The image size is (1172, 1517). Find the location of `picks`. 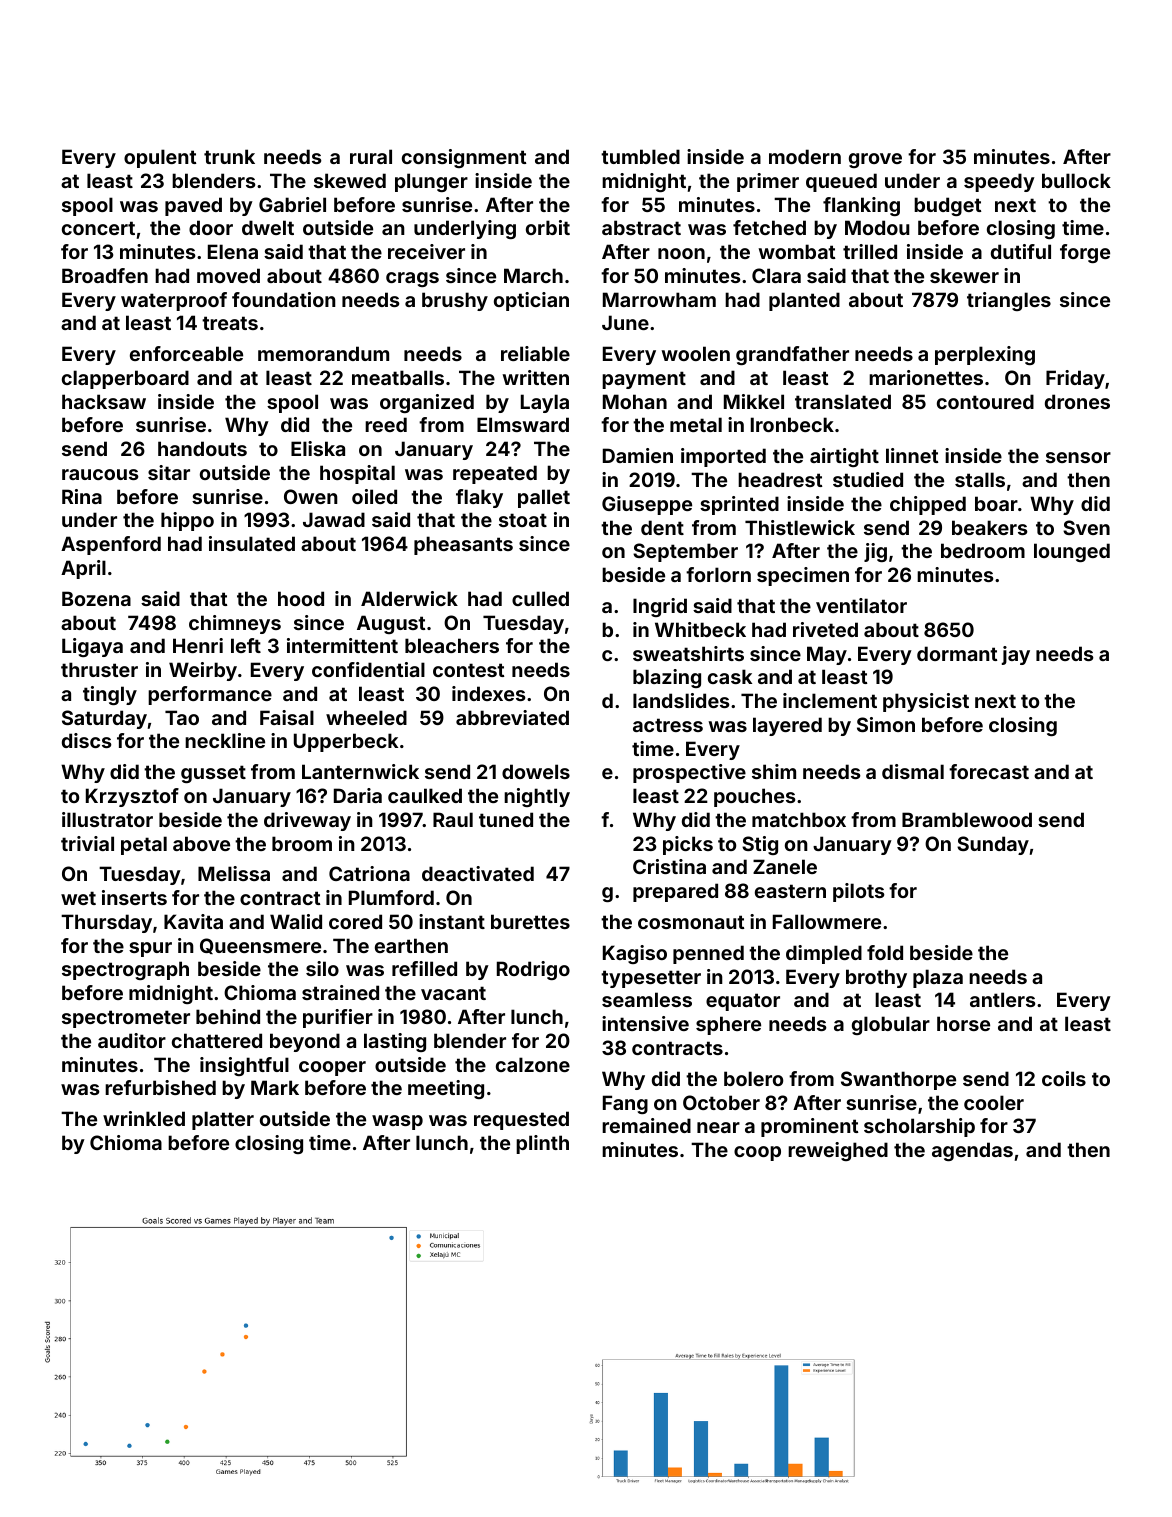

picks is located at coordinates (688, 845).
